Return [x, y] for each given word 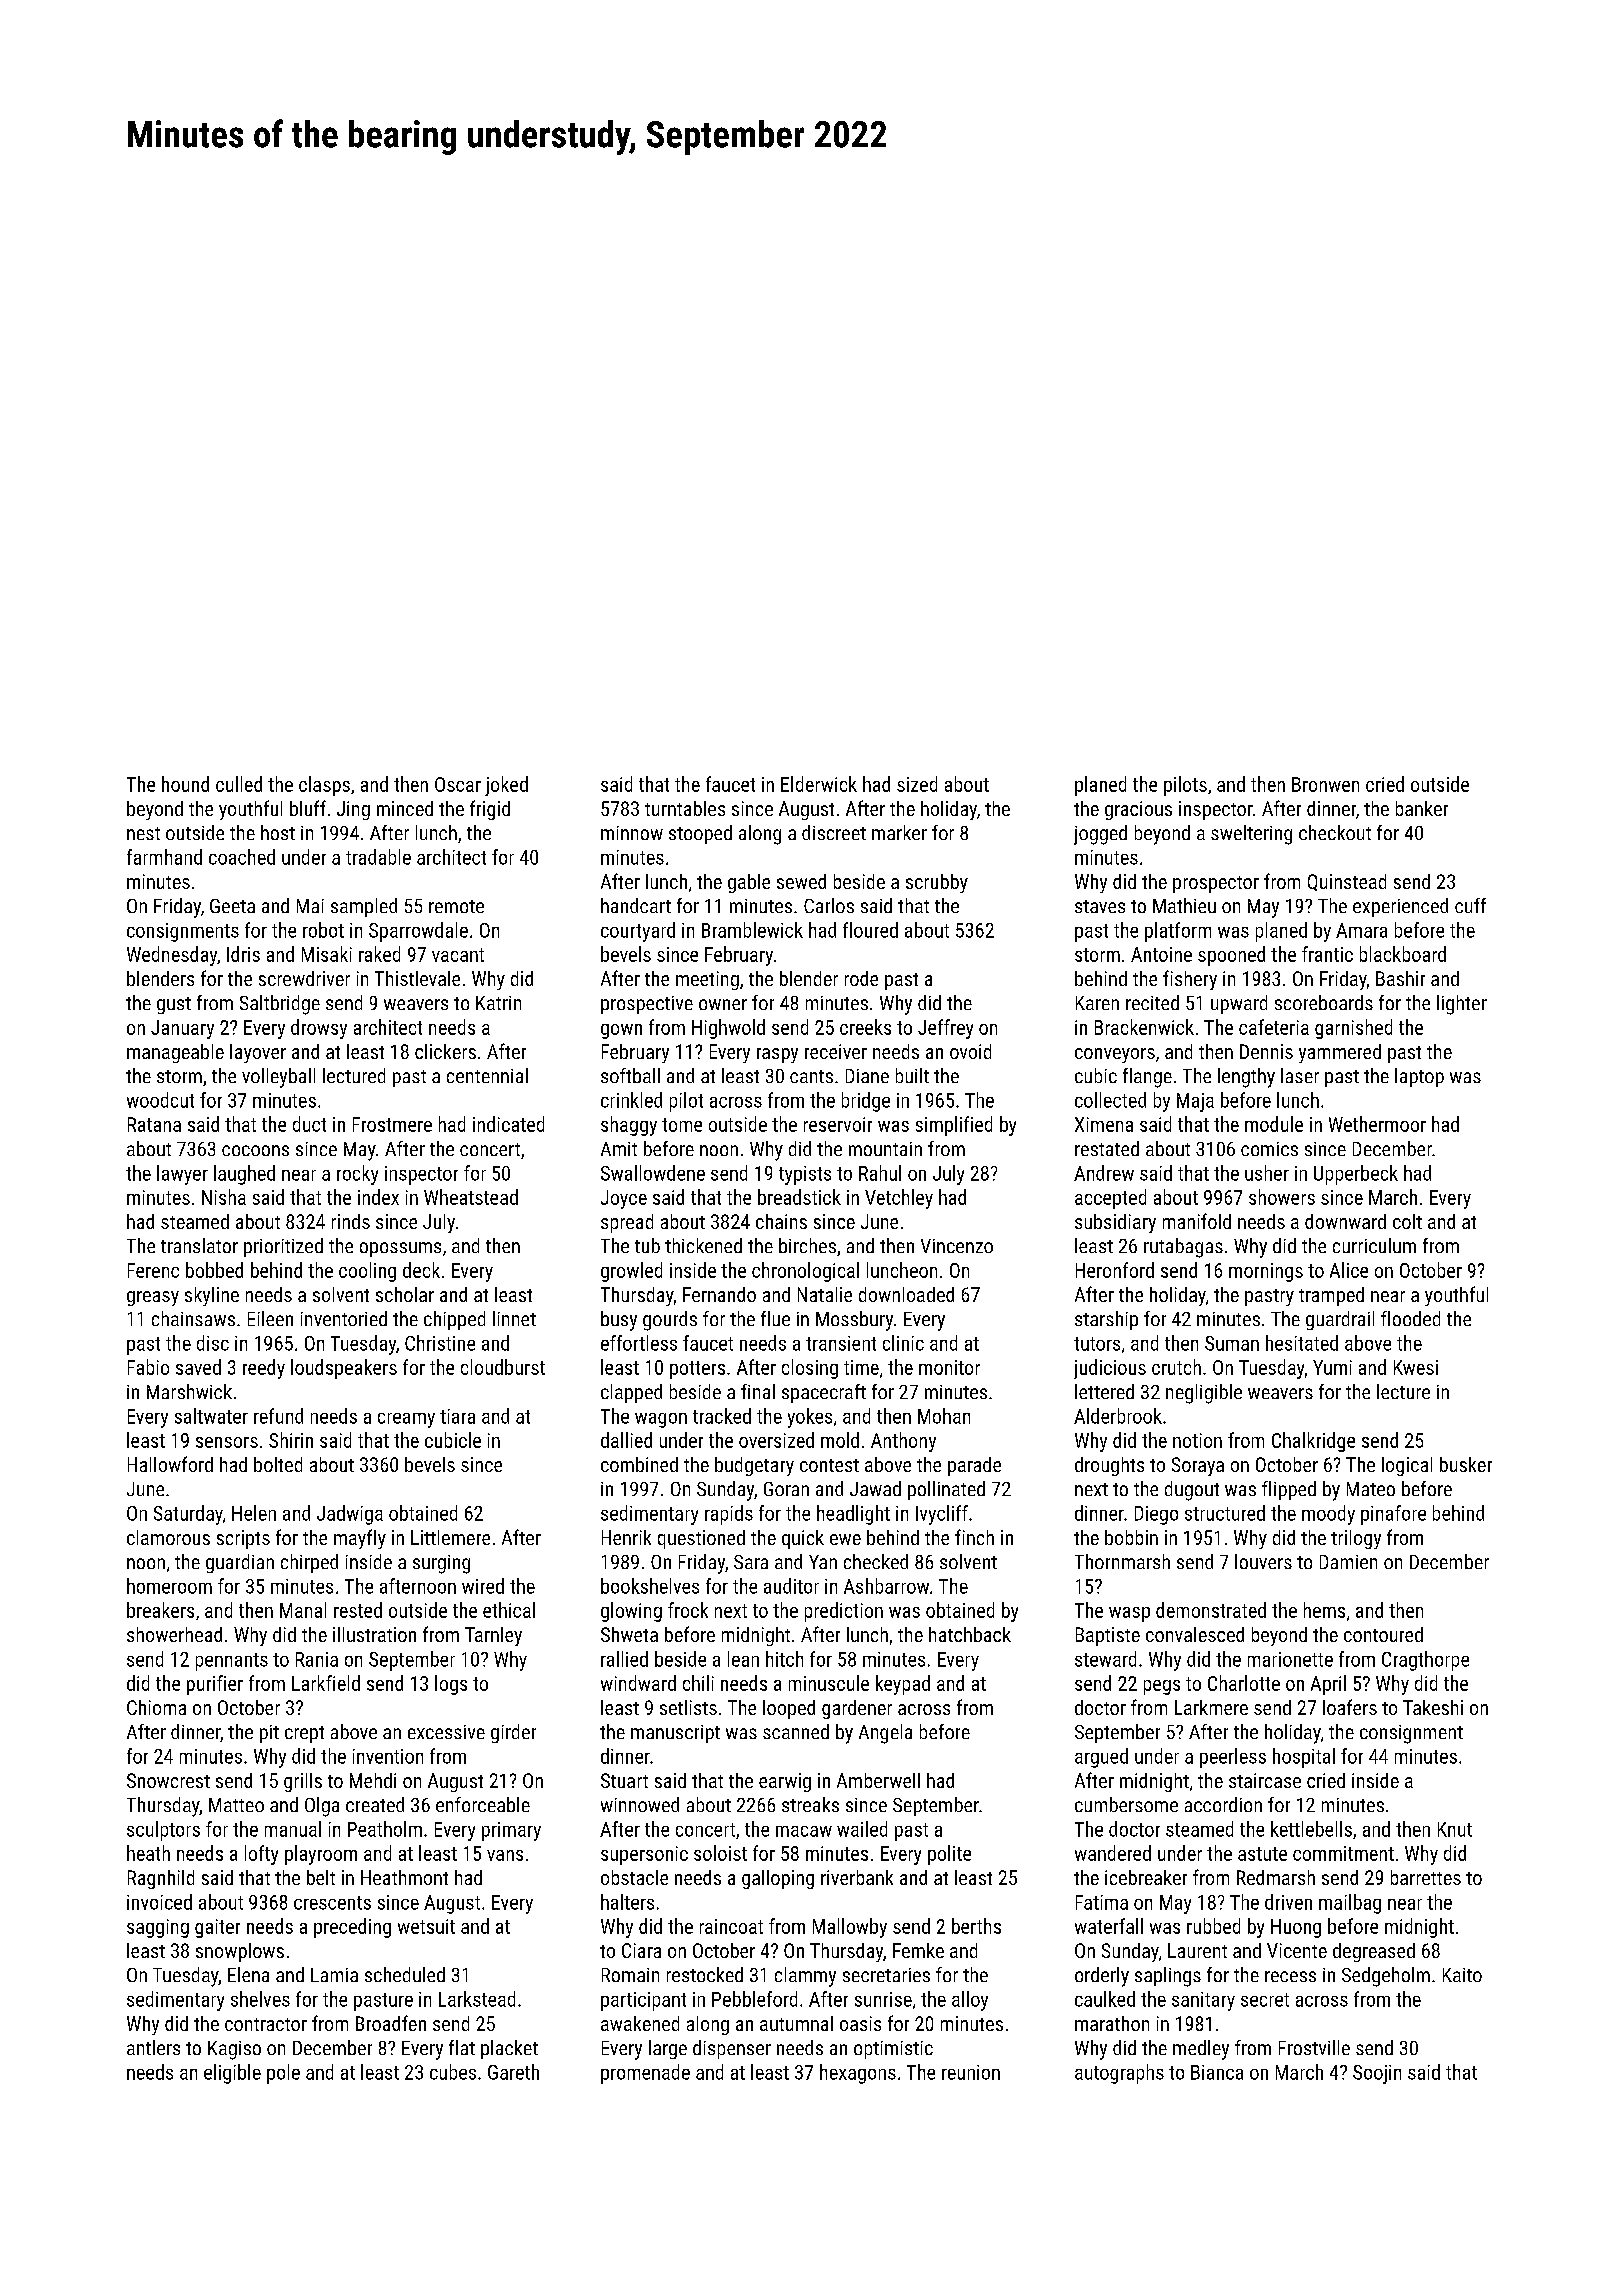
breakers [160, 1610]
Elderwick [819, 784]
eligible [232, 2074]
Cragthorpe [1425, 1661]
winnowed [640, 1804]
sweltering [1251, 835]
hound [185, 784]
